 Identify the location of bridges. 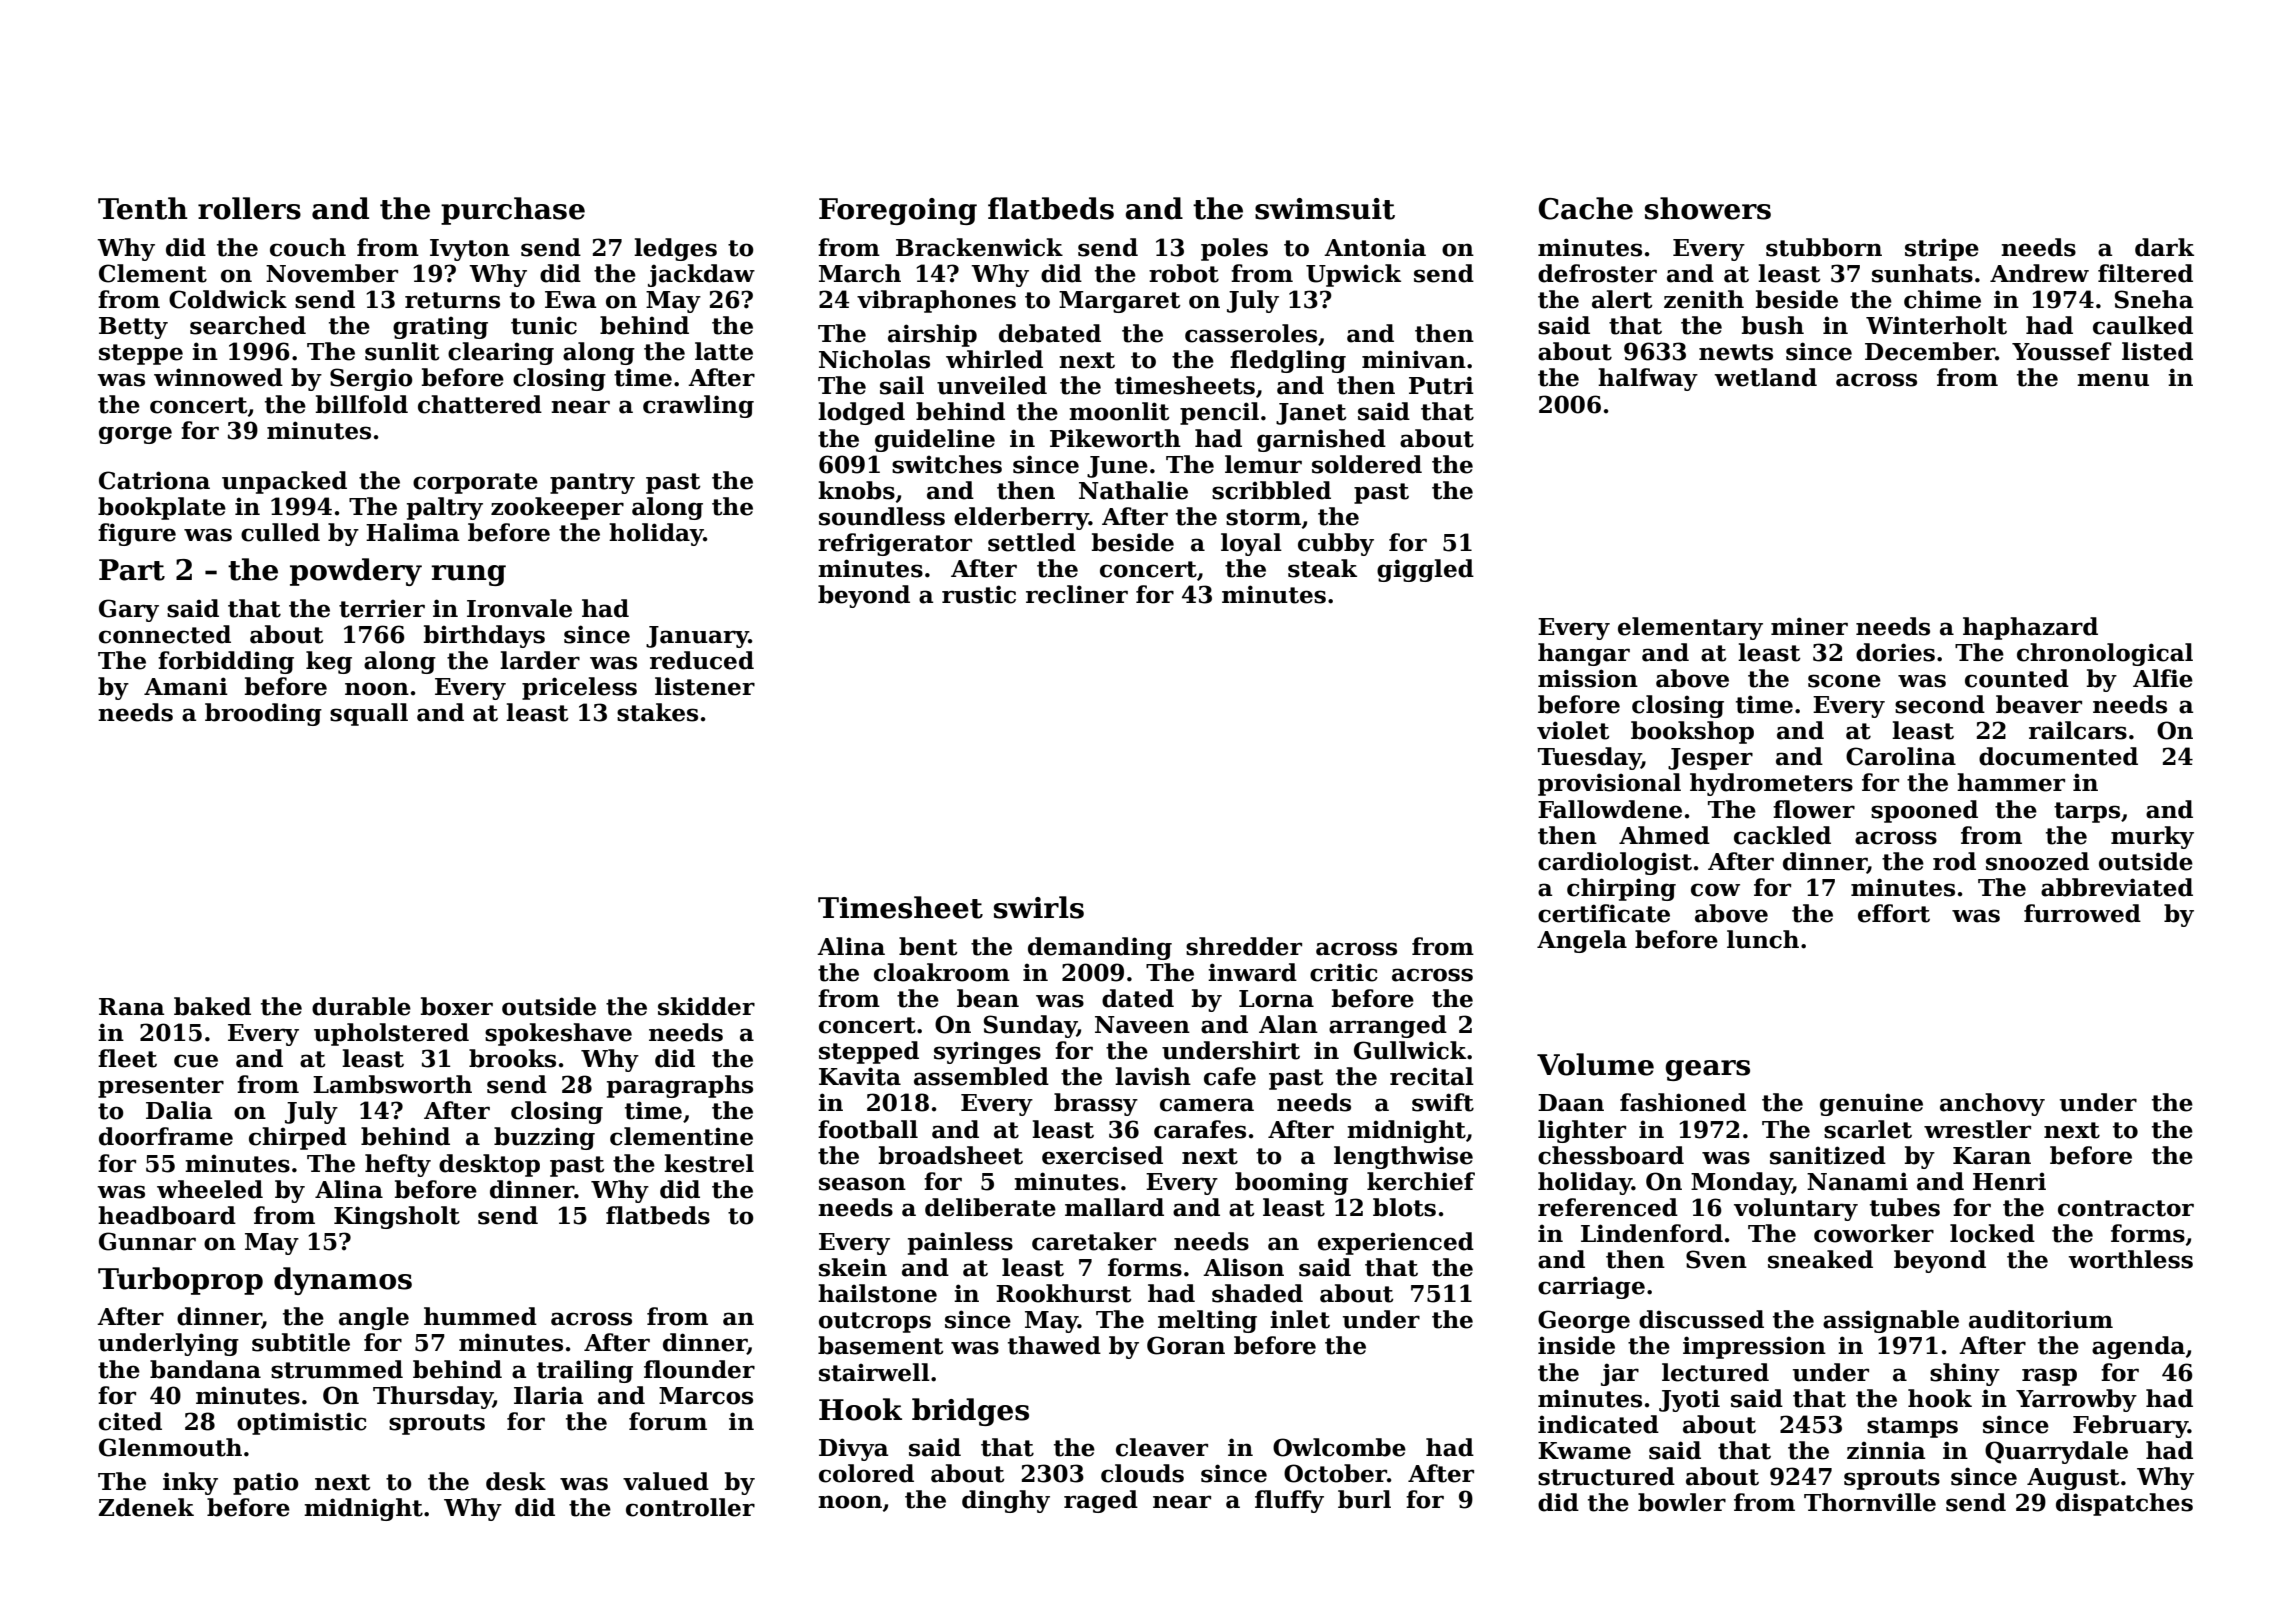
(970, 1412).
